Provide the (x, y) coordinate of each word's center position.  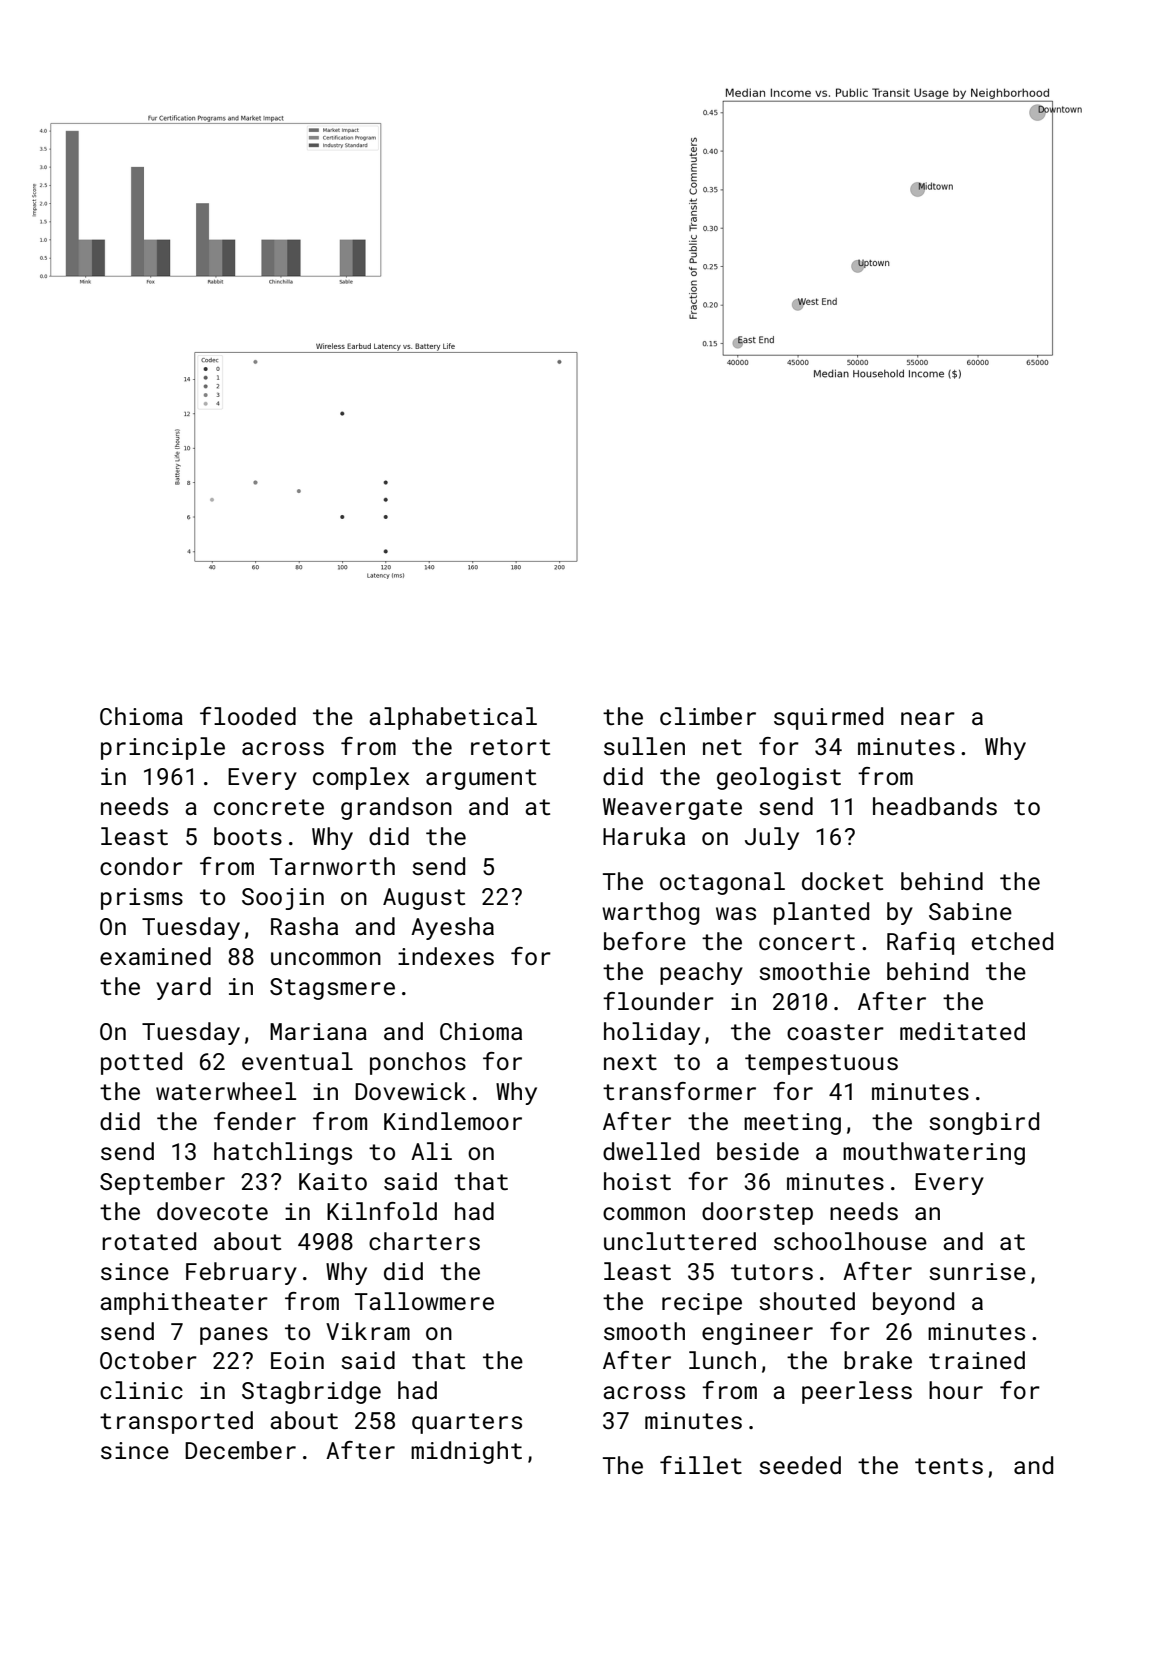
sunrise (977, 1271)
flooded (248, 716)
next (630, 1062)
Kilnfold (382, 1211)
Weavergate (672, 809)
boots (248, 836)
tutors (772, 1272)
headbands (935, 806)
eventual (297, 1061)
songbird (984, 1123)
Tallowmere (424, 1301)
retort (510, 747)
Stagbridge (311, 1392)
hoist (637, 1181)
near (928, 718)
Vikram (368, 1331)
